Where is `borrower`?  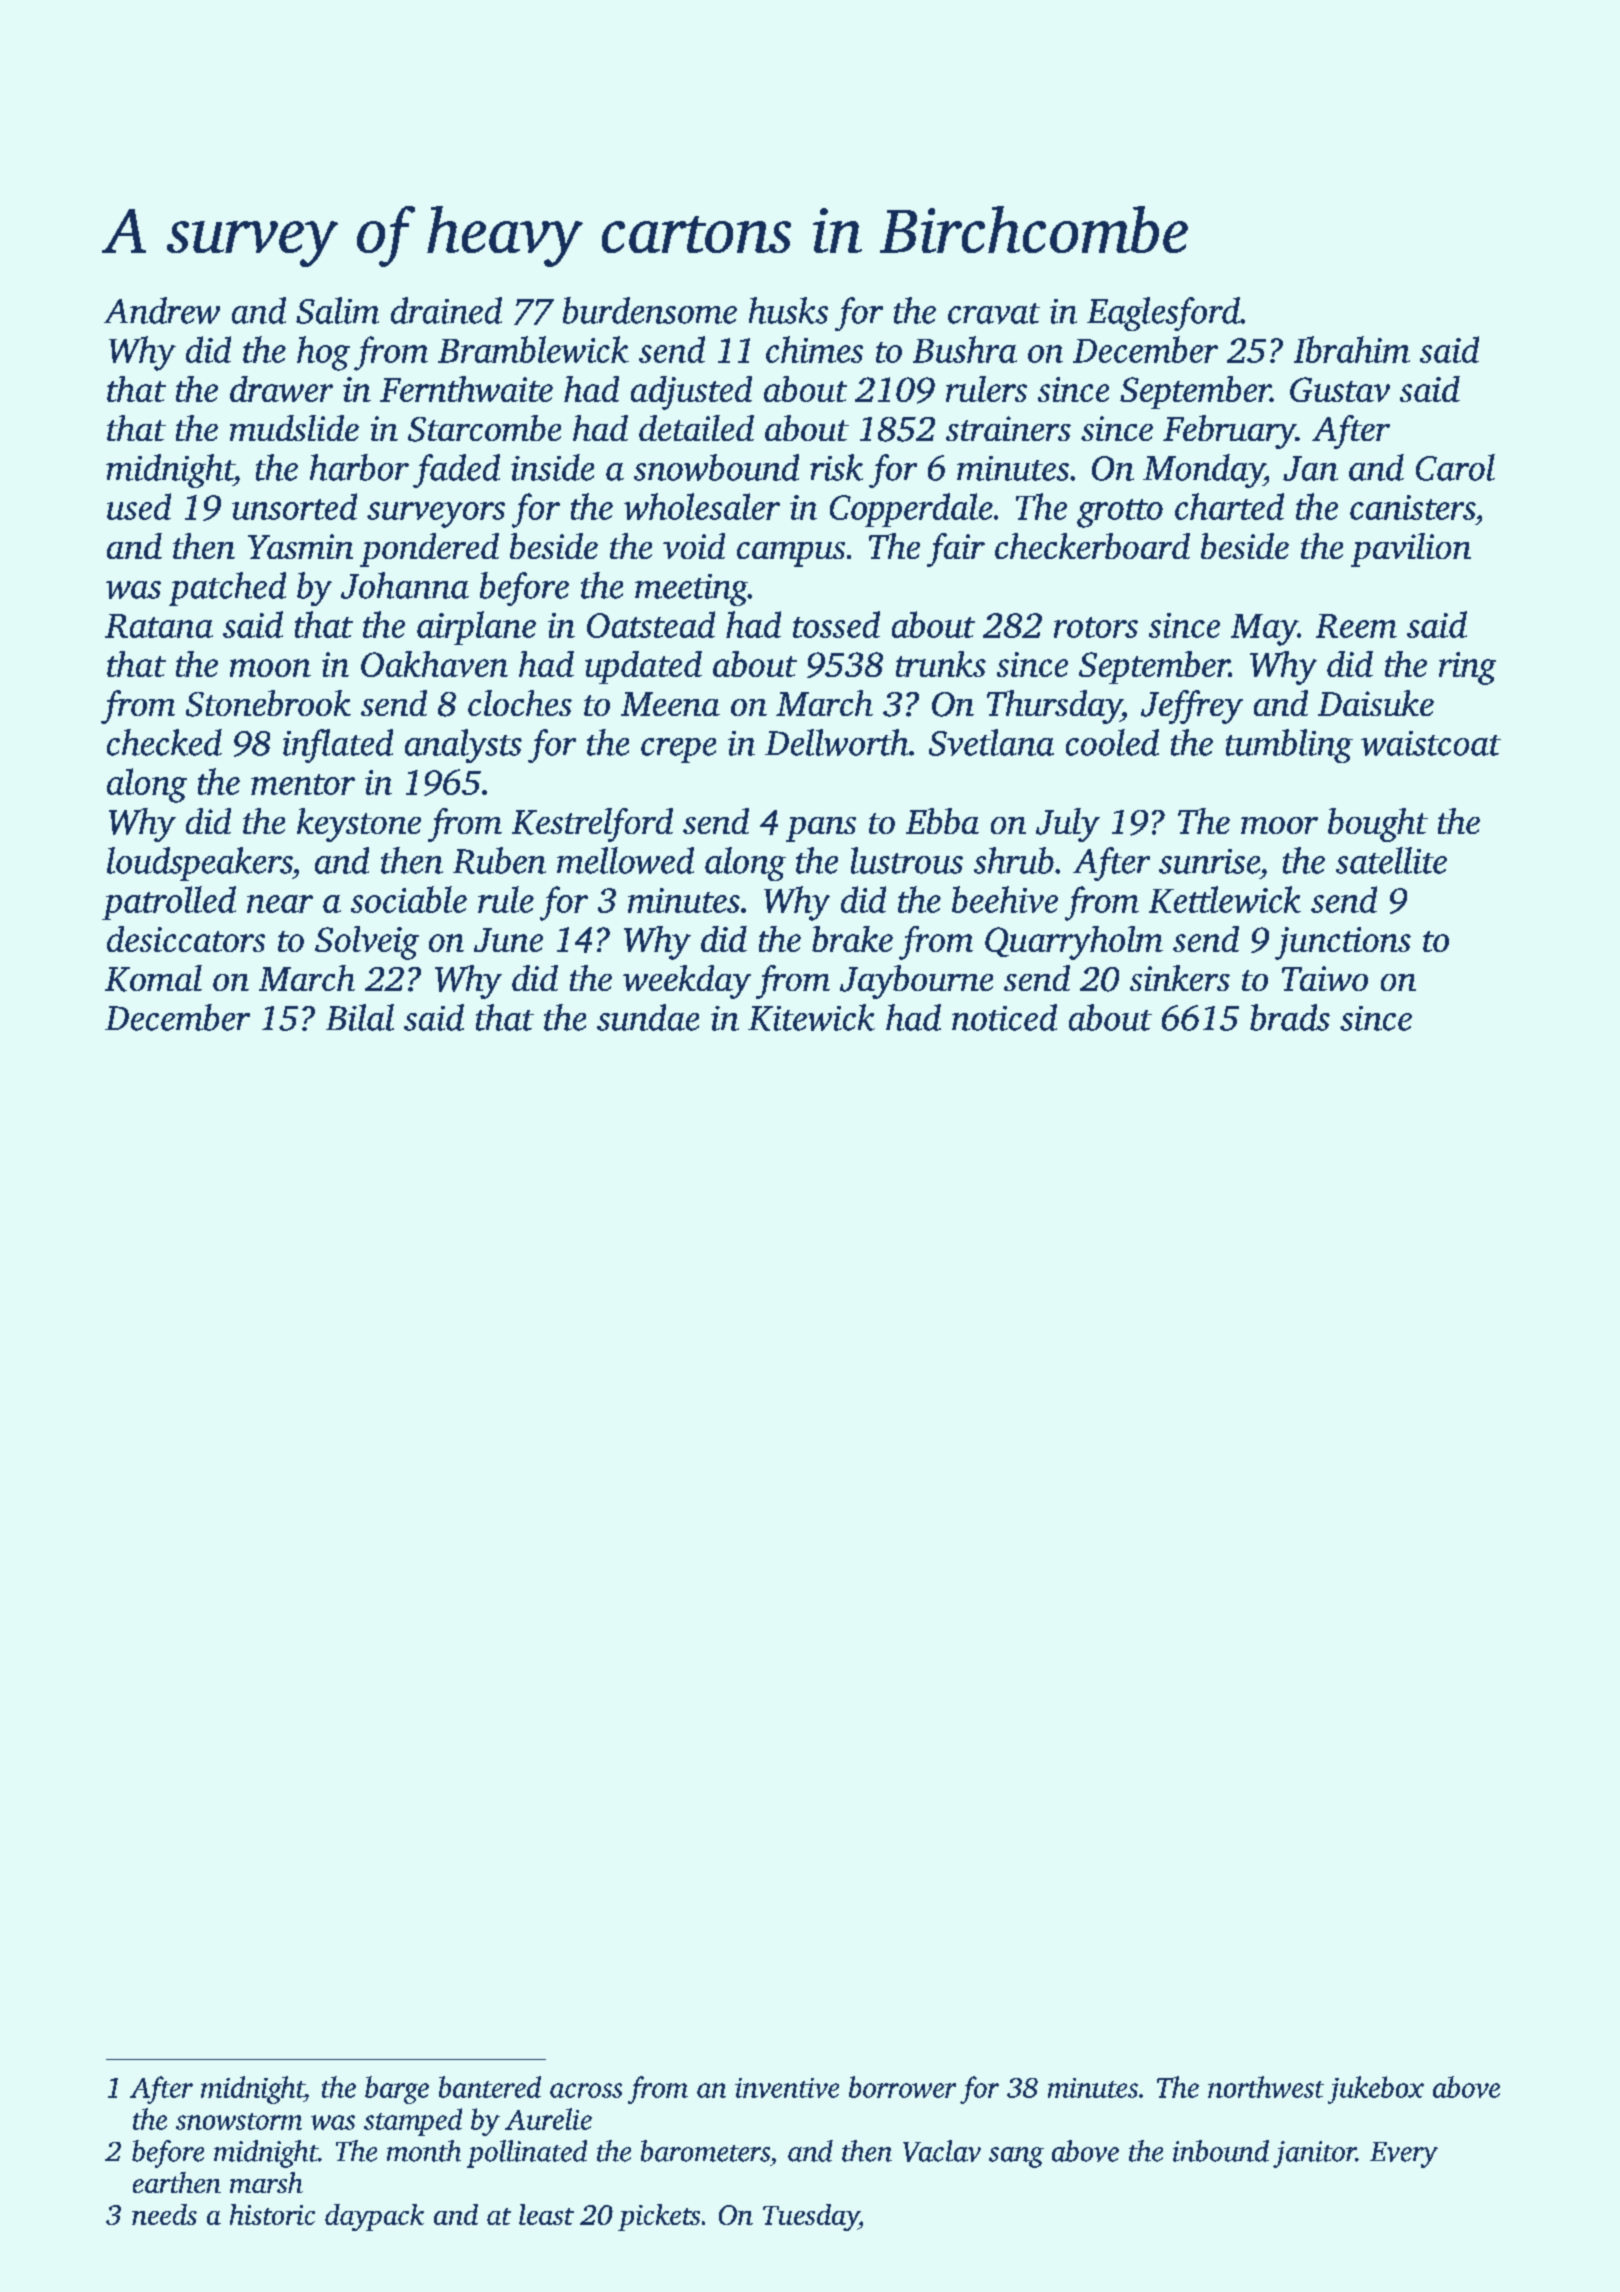
borrower is located at coordinates (902, 2087).
